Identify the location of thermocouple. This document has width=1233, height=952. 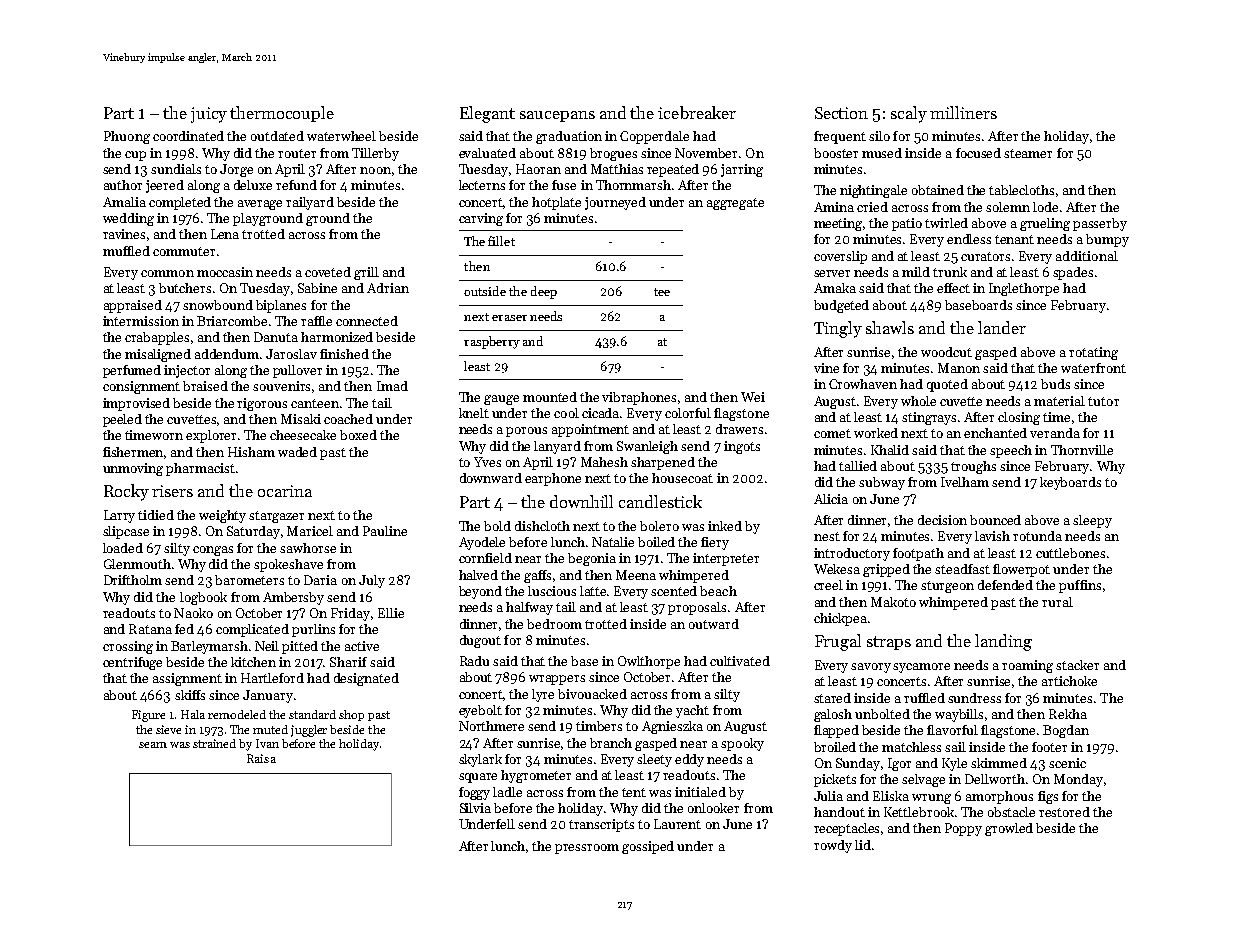
(282, 114).
